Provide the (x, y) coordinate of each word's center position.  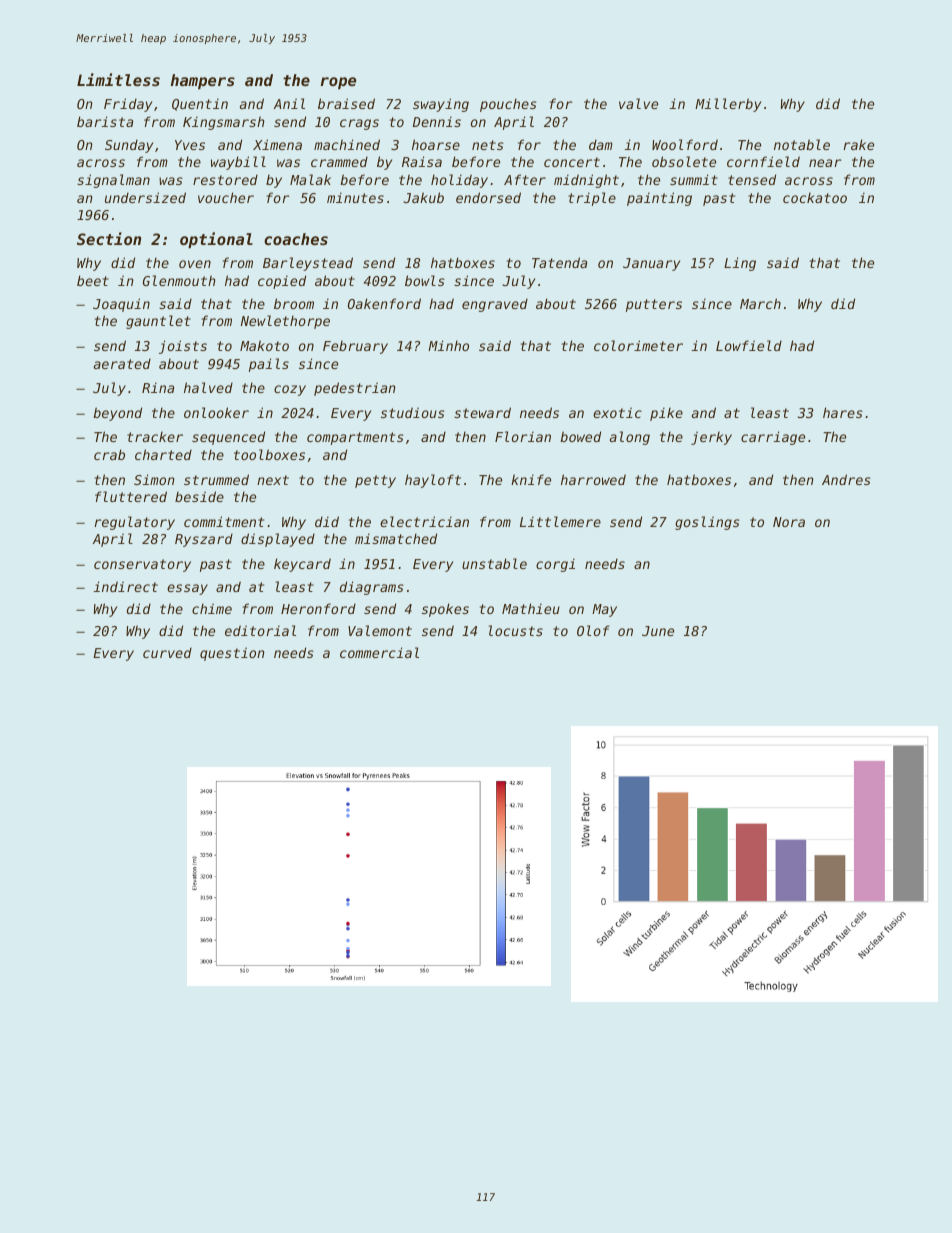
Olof (593, 630)
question (232, 654)
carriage (773, 438)
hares (843, 412)
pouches (508, 105)
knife (531, 479)
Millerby (728, 105)
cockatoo (815, 198)
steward (482, 412)
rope (338, 83)
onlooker (216, 412)
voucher (226, 197)
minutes (355, 198)
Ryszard (204, 540)
